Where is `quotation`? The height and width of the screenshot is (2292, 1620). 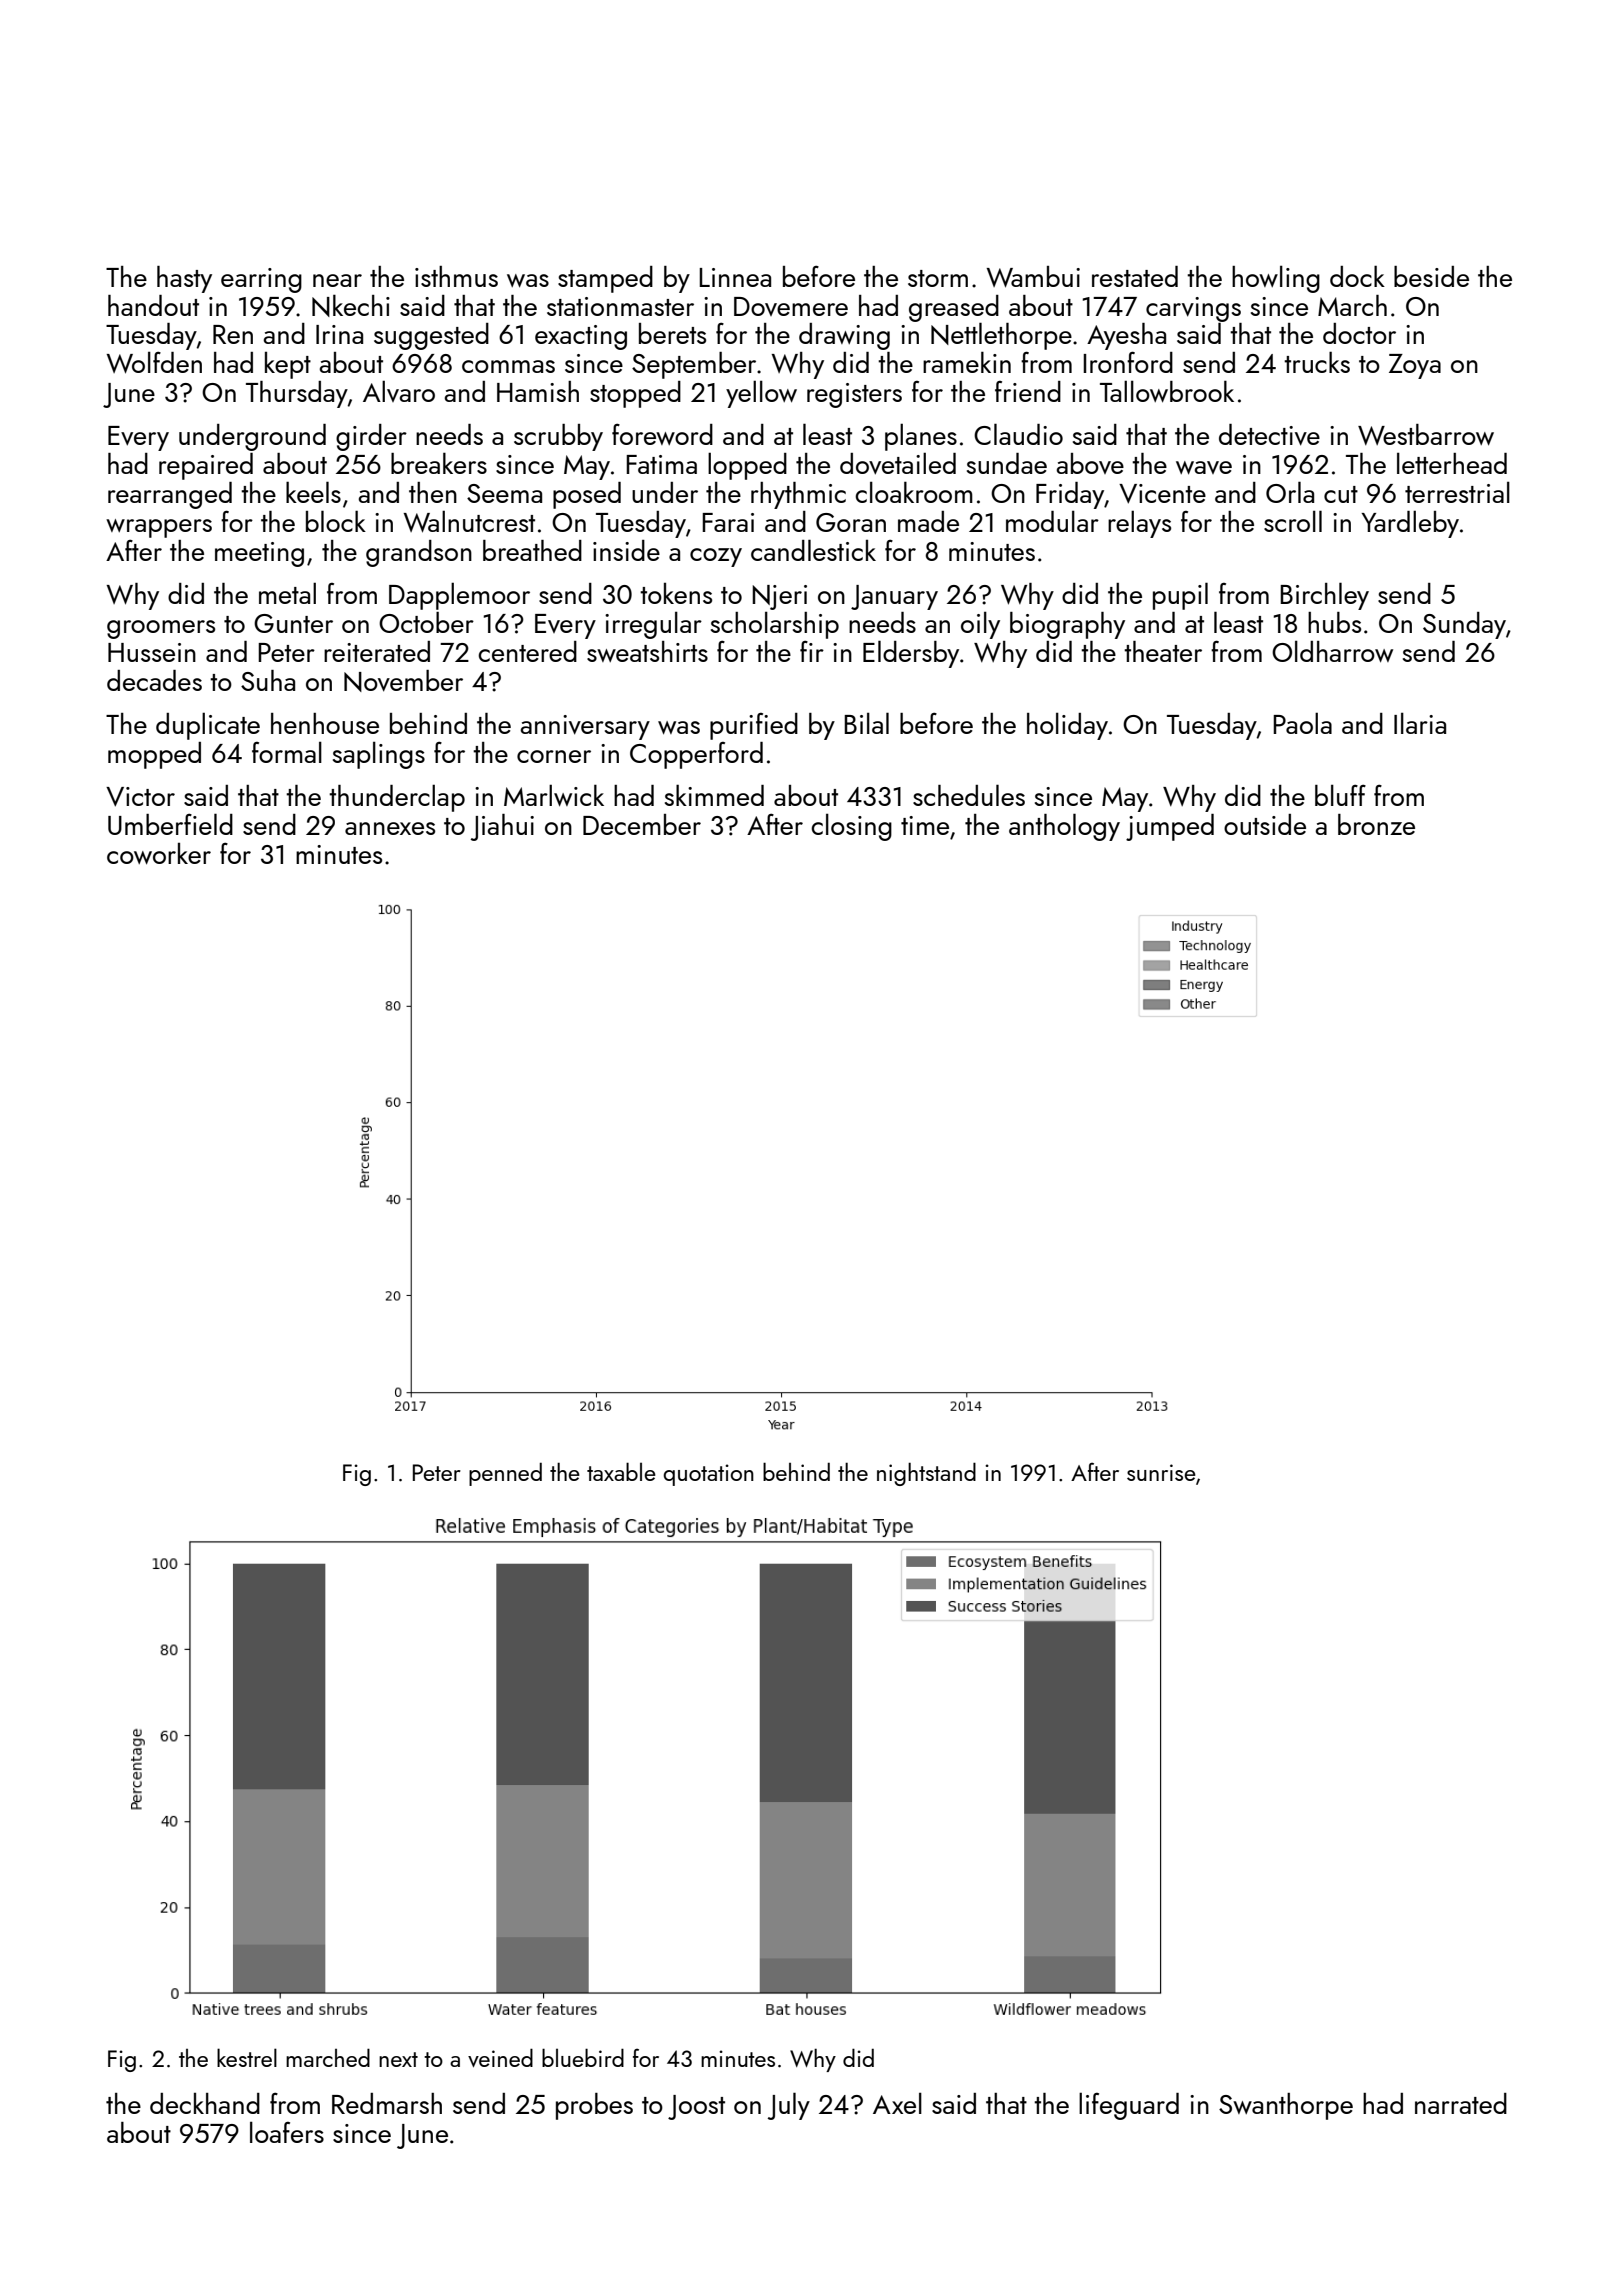 quotation is located at coordinates (708, 1475).
